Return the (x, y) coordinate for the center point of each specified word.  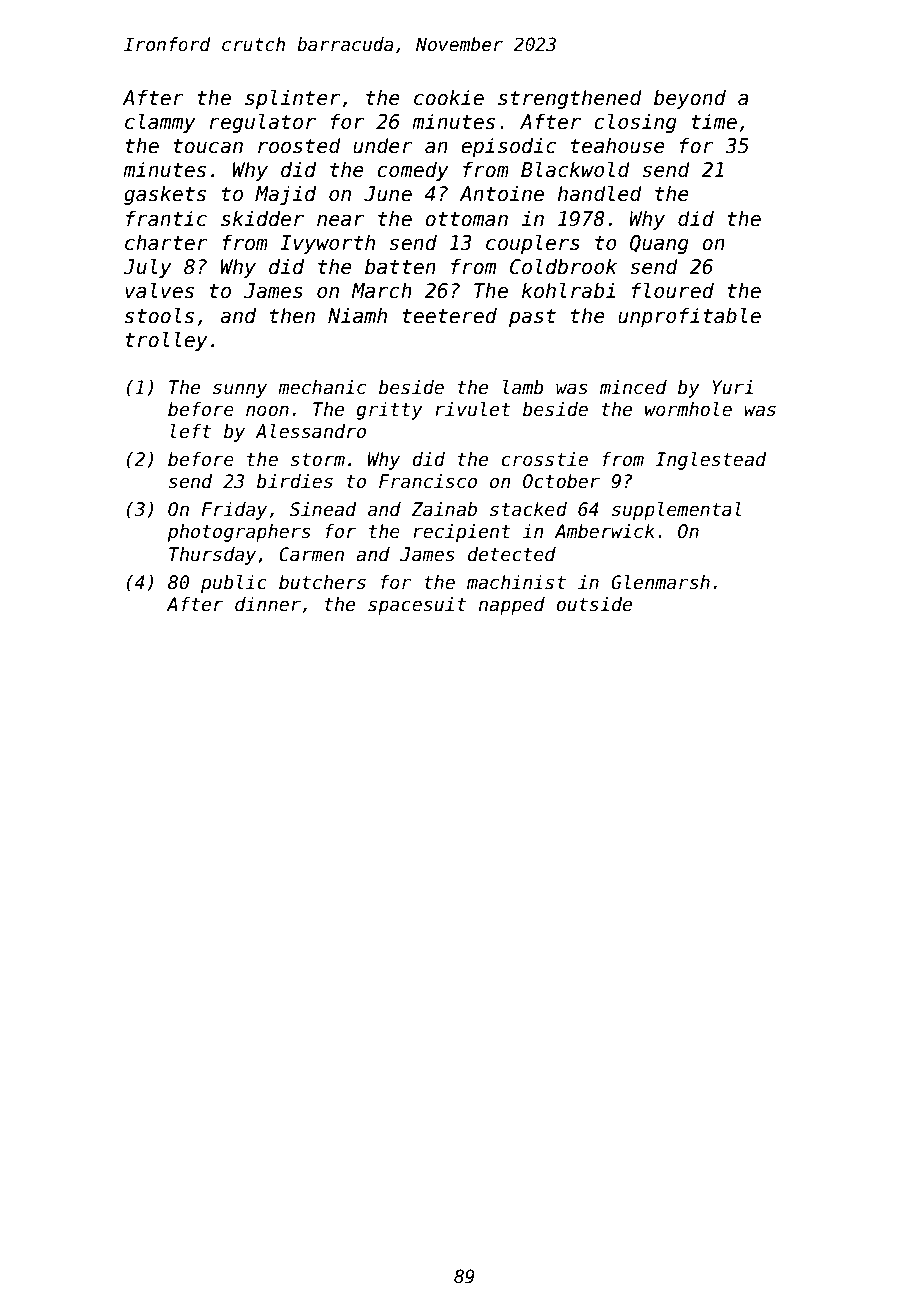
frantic (166, 218)
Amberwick (605, 531)
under (383, 145)
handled (600, 193)
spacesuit (417, 606)
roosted (299, 145)
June (388, 194)
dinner (268, 604)
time (714, 121)
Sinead (323, 509)
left (190, 431)
